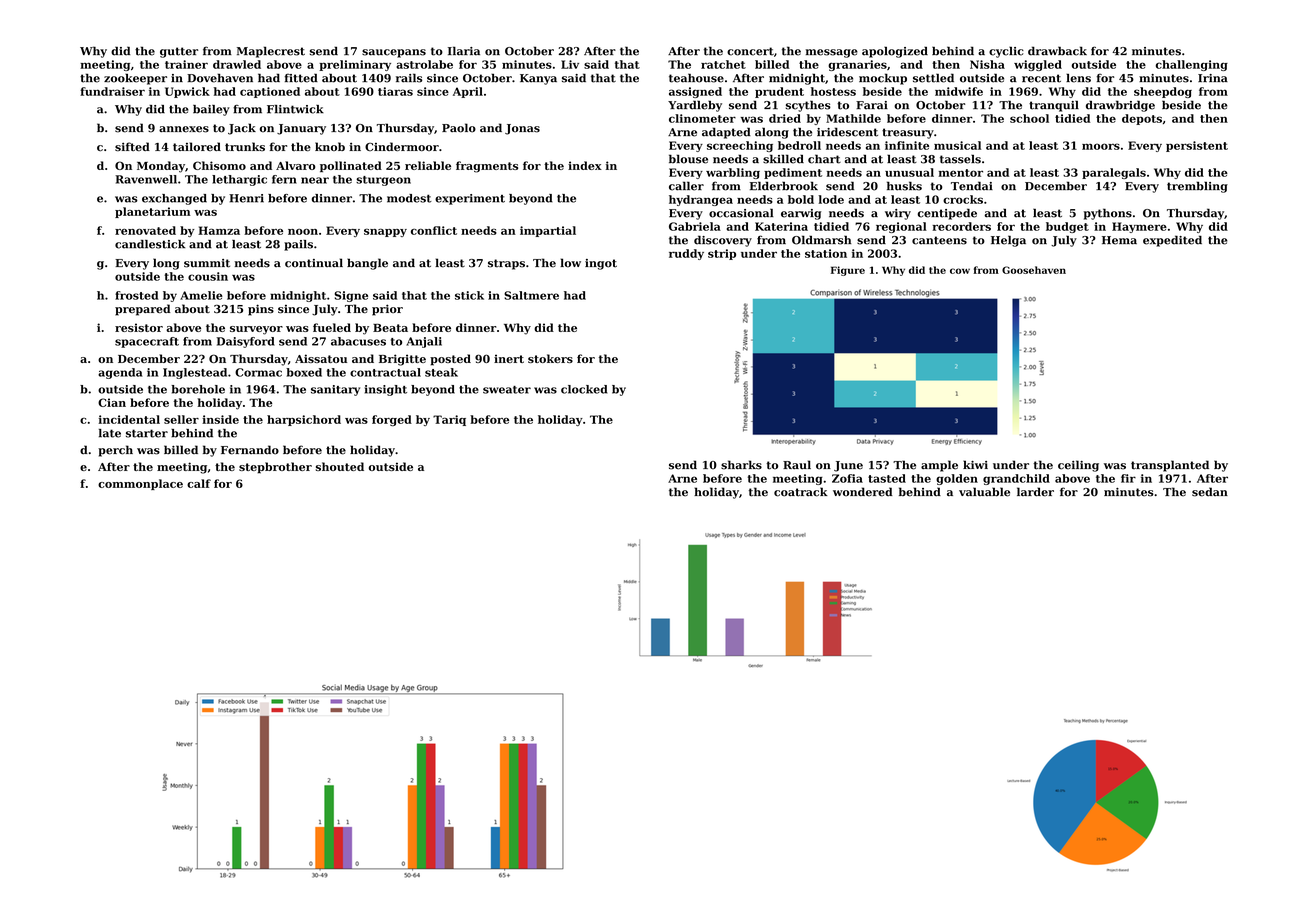 Image resolution: width=1308 pixels, height=924 pixels. Describe the element at coordinates (219, 165) in the screenshot. I see `Chisomo` at that location.
